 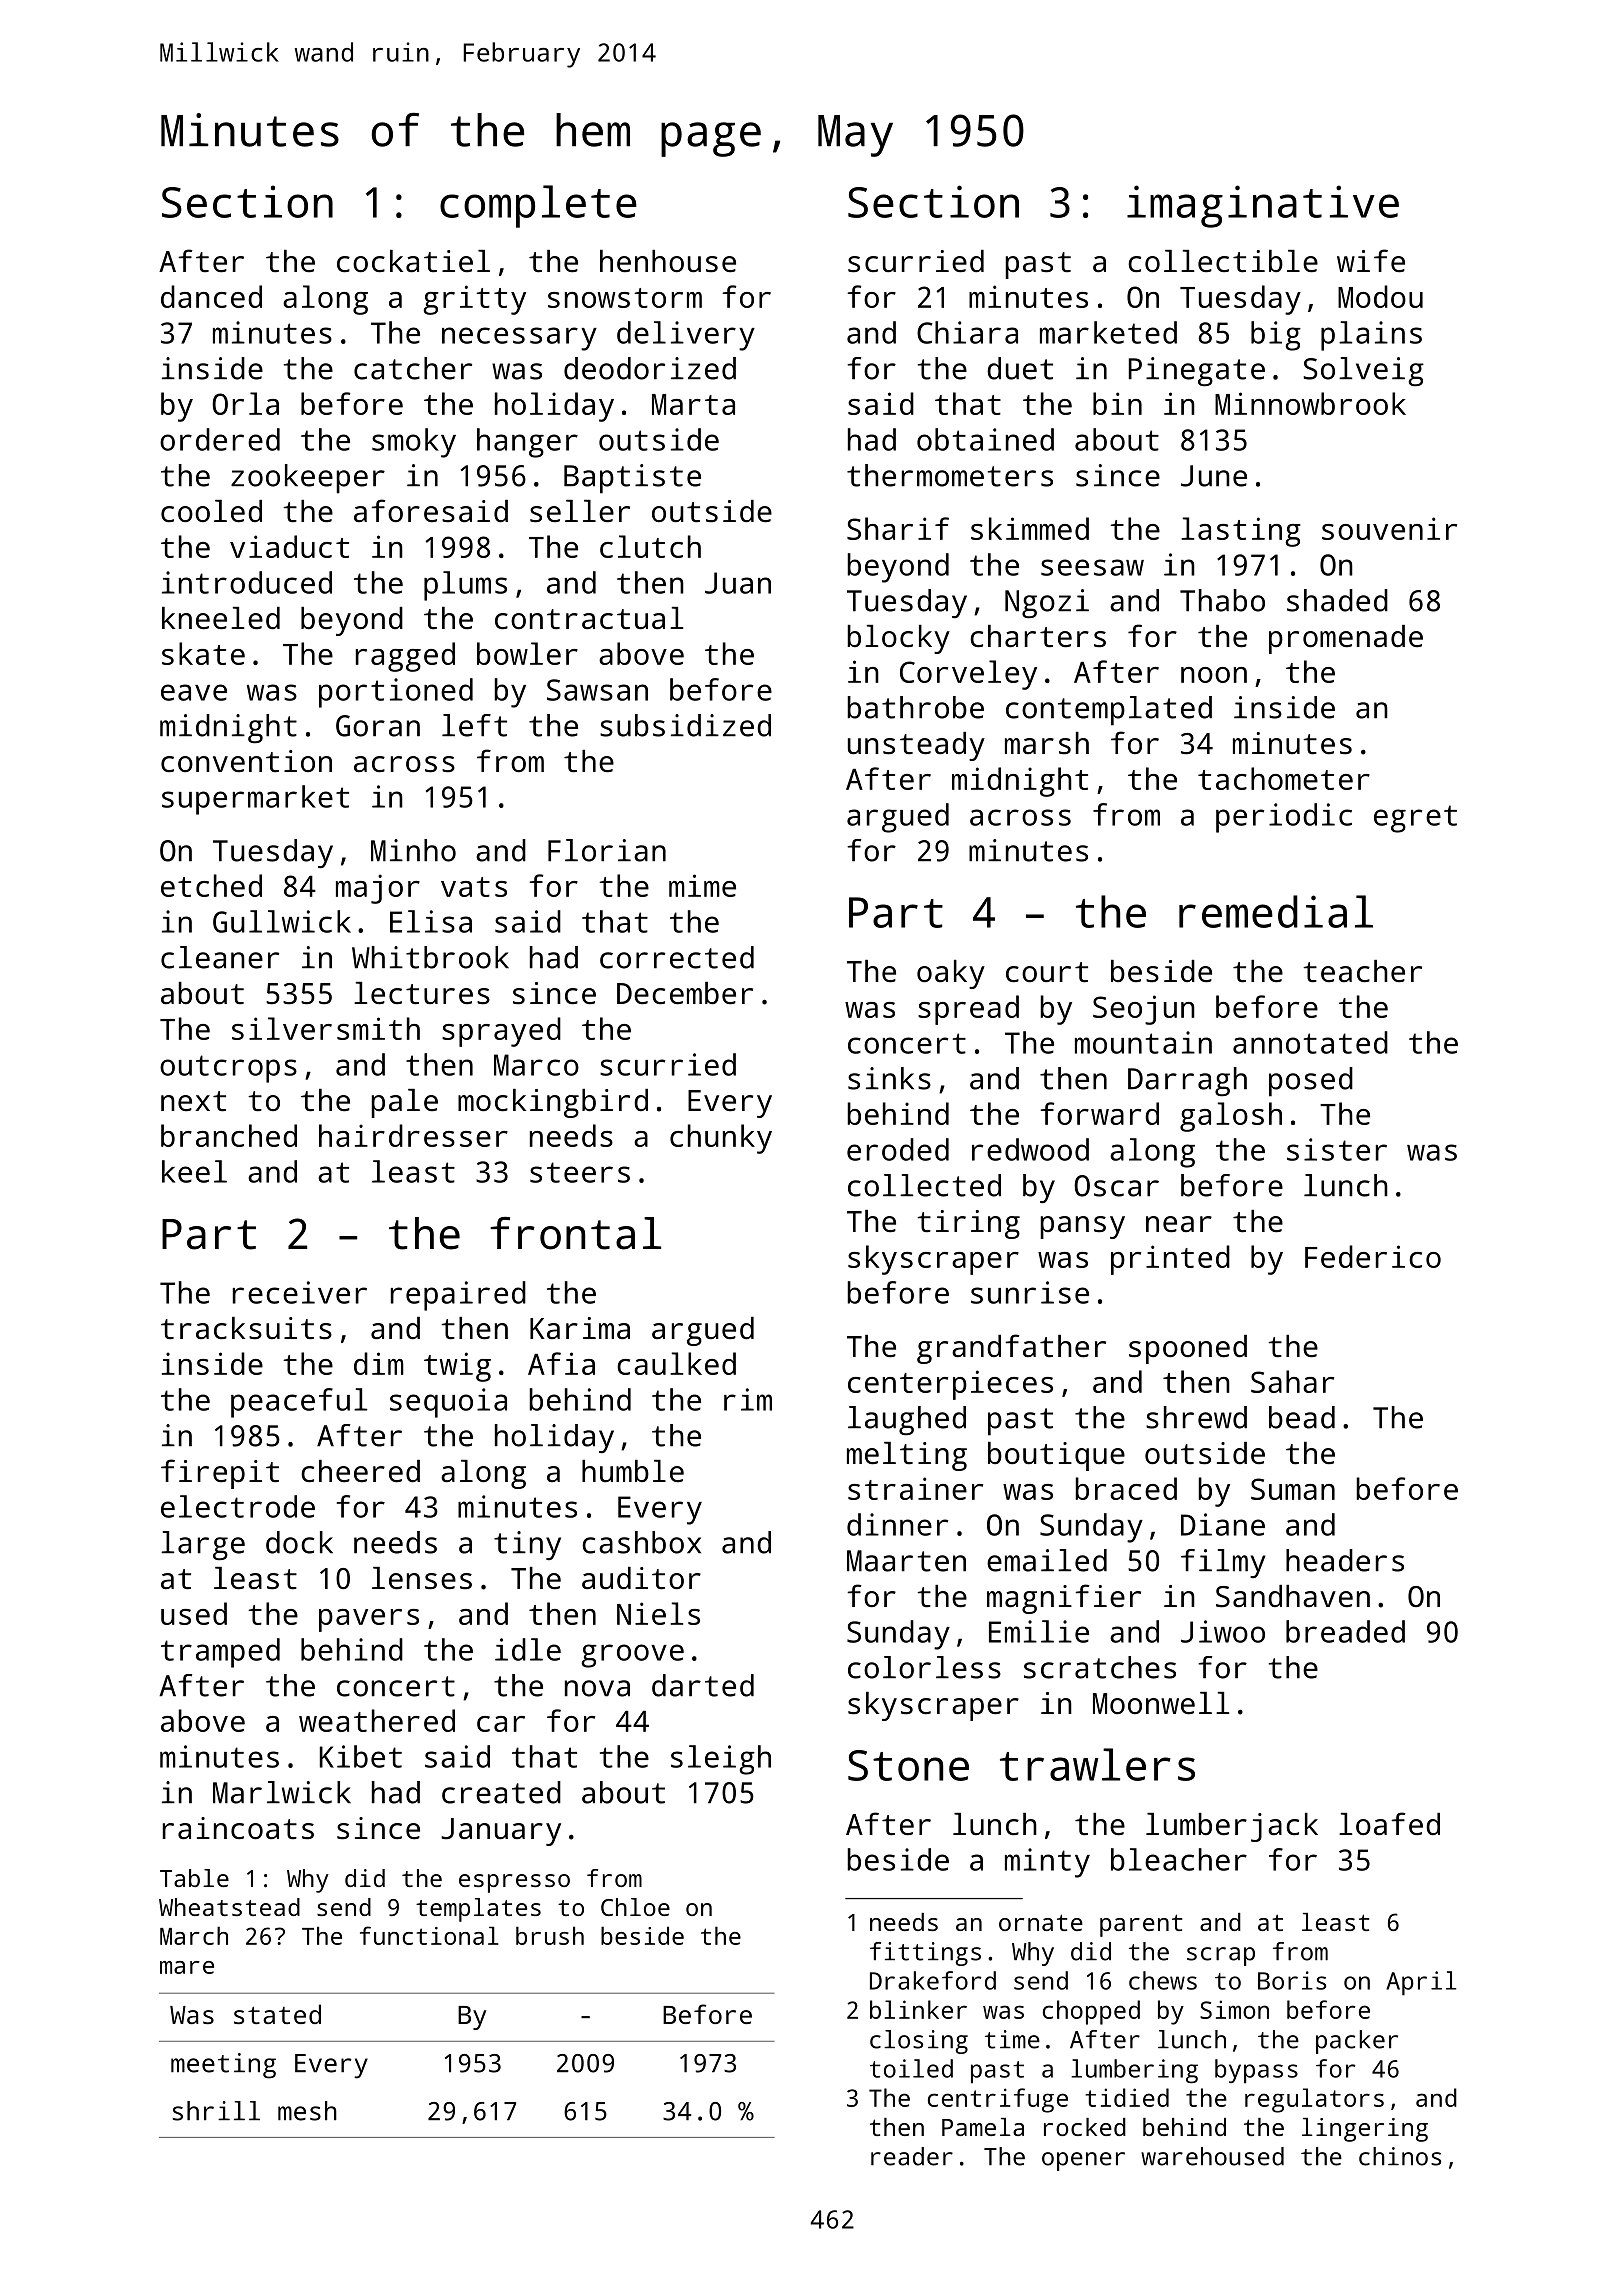 What do you see at coordinates (194, 1878) in the page?
I see `Table` at bounding box center [194, 1878].
